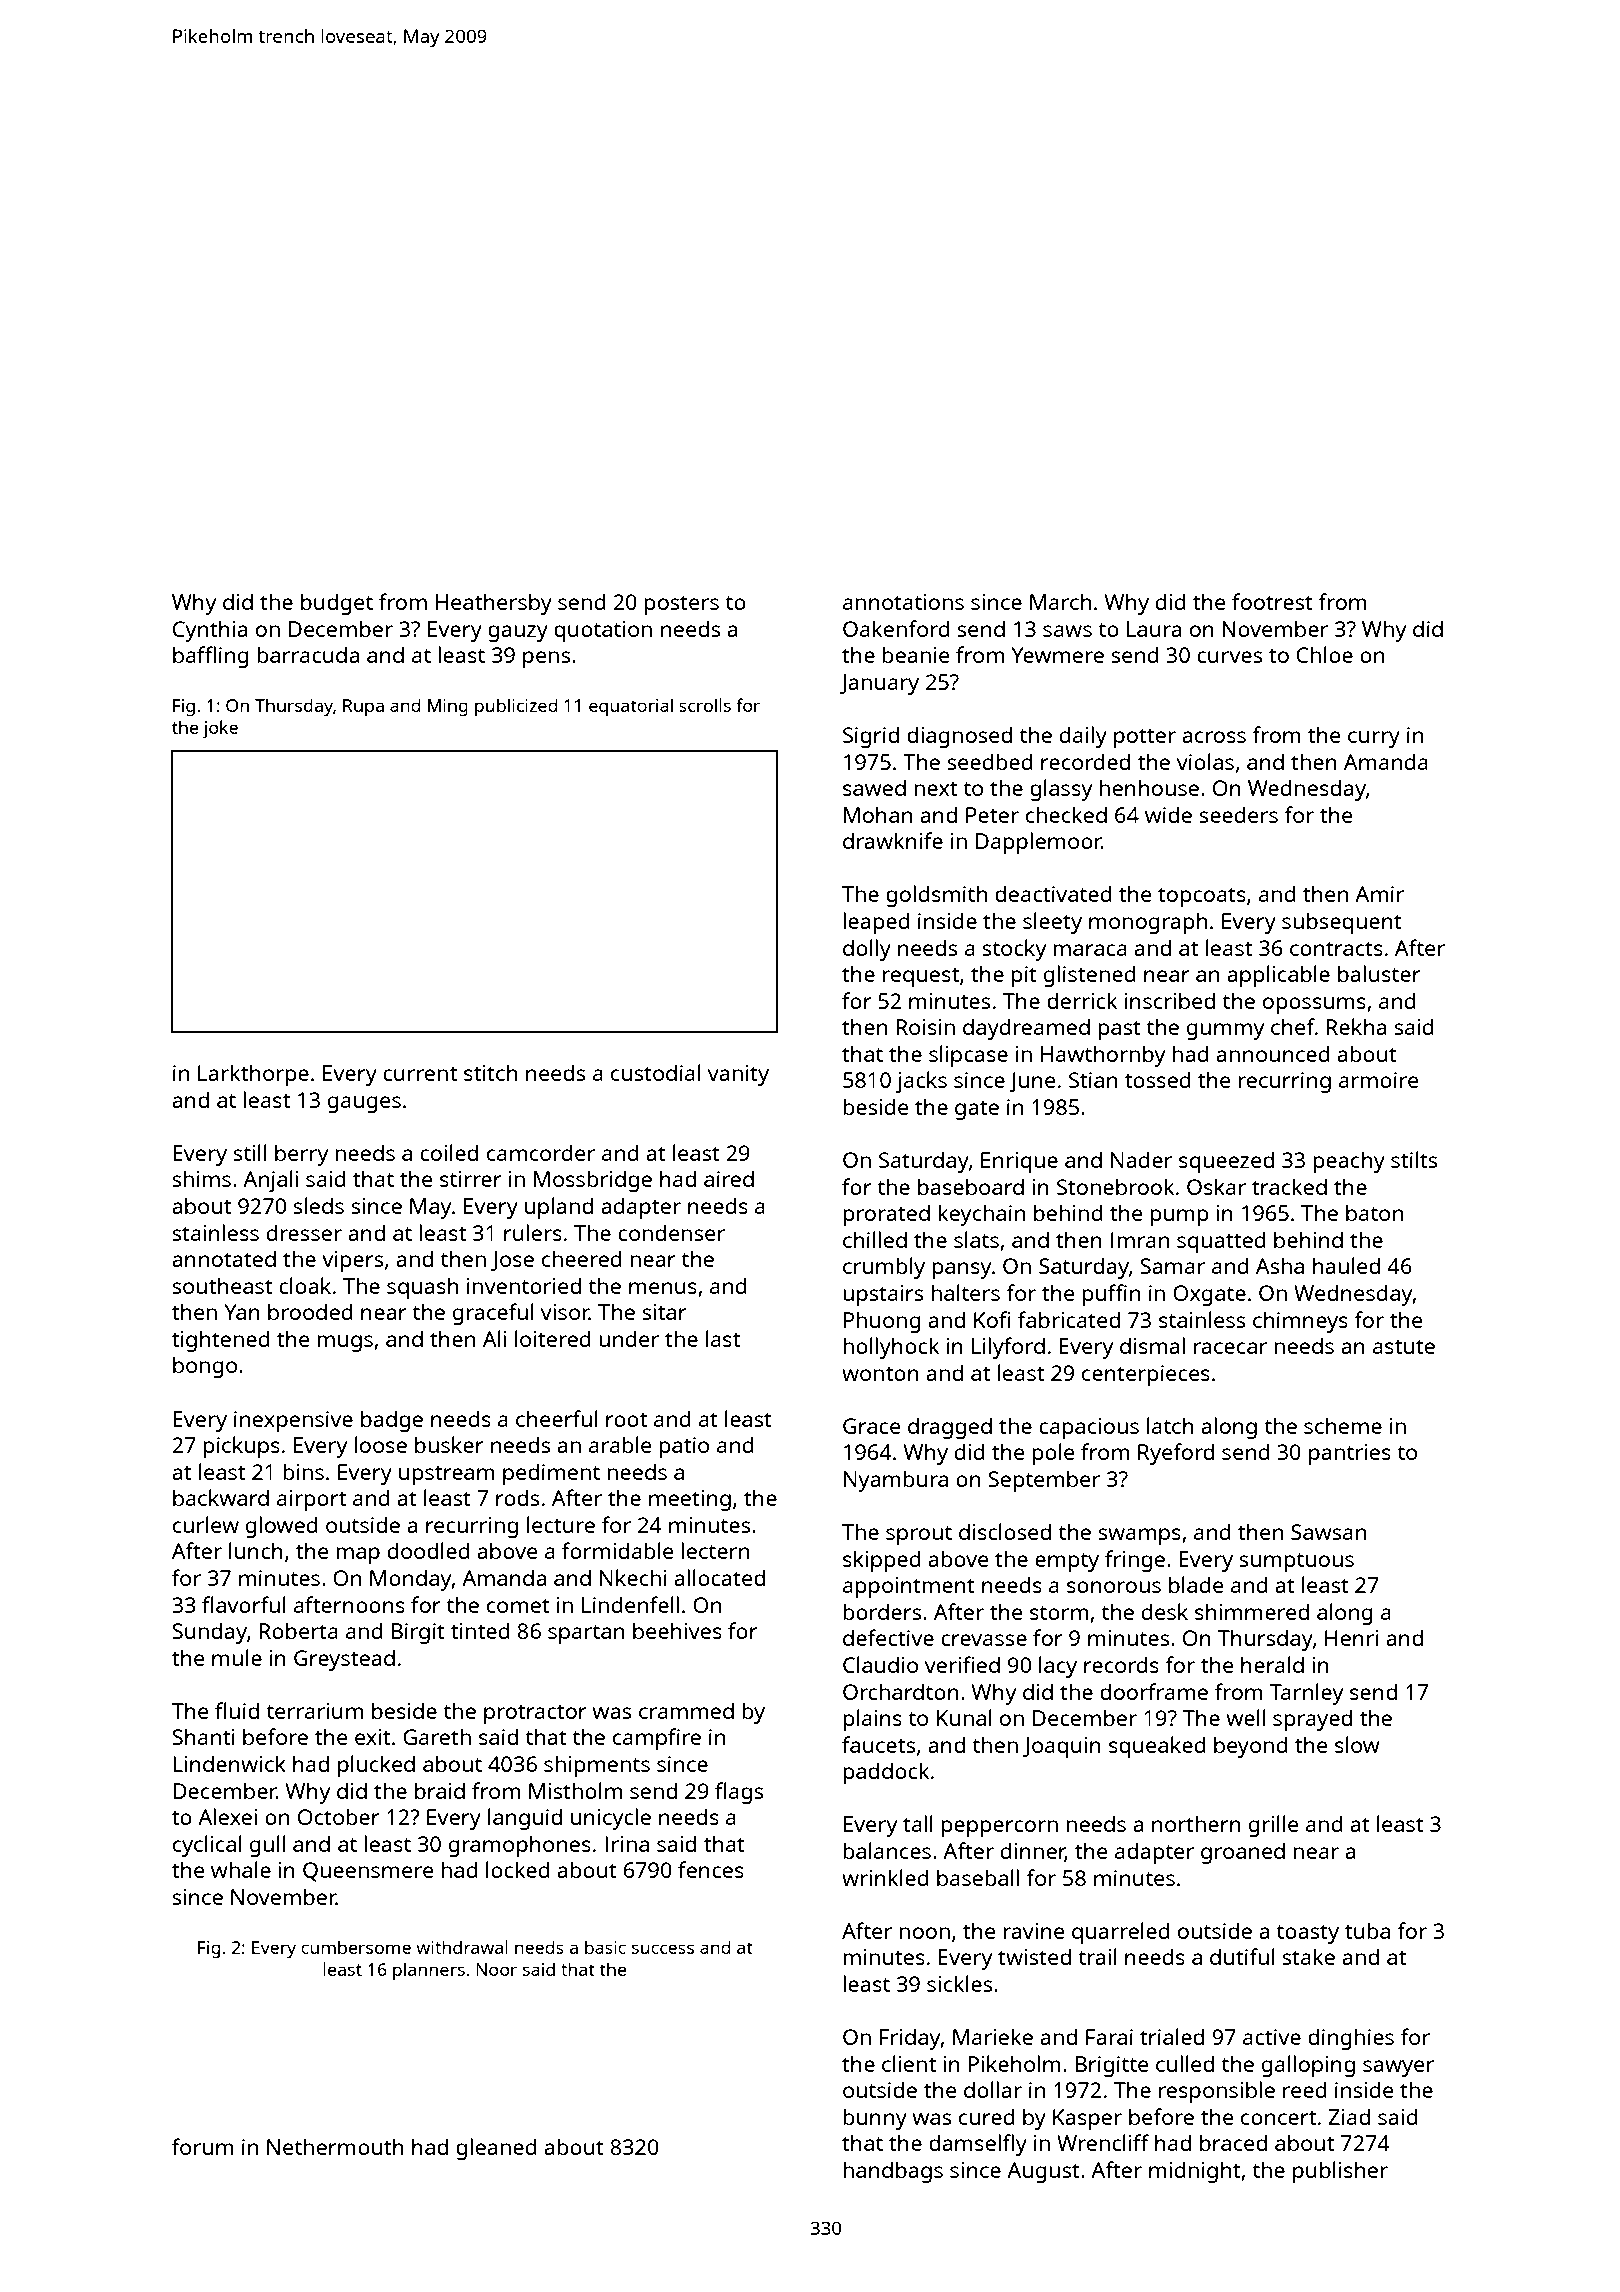 This screenshot has width=1620, height=2292. Describe the element at coordinates (893, 2172) in the screenshot. I see `handbags` at that location.
